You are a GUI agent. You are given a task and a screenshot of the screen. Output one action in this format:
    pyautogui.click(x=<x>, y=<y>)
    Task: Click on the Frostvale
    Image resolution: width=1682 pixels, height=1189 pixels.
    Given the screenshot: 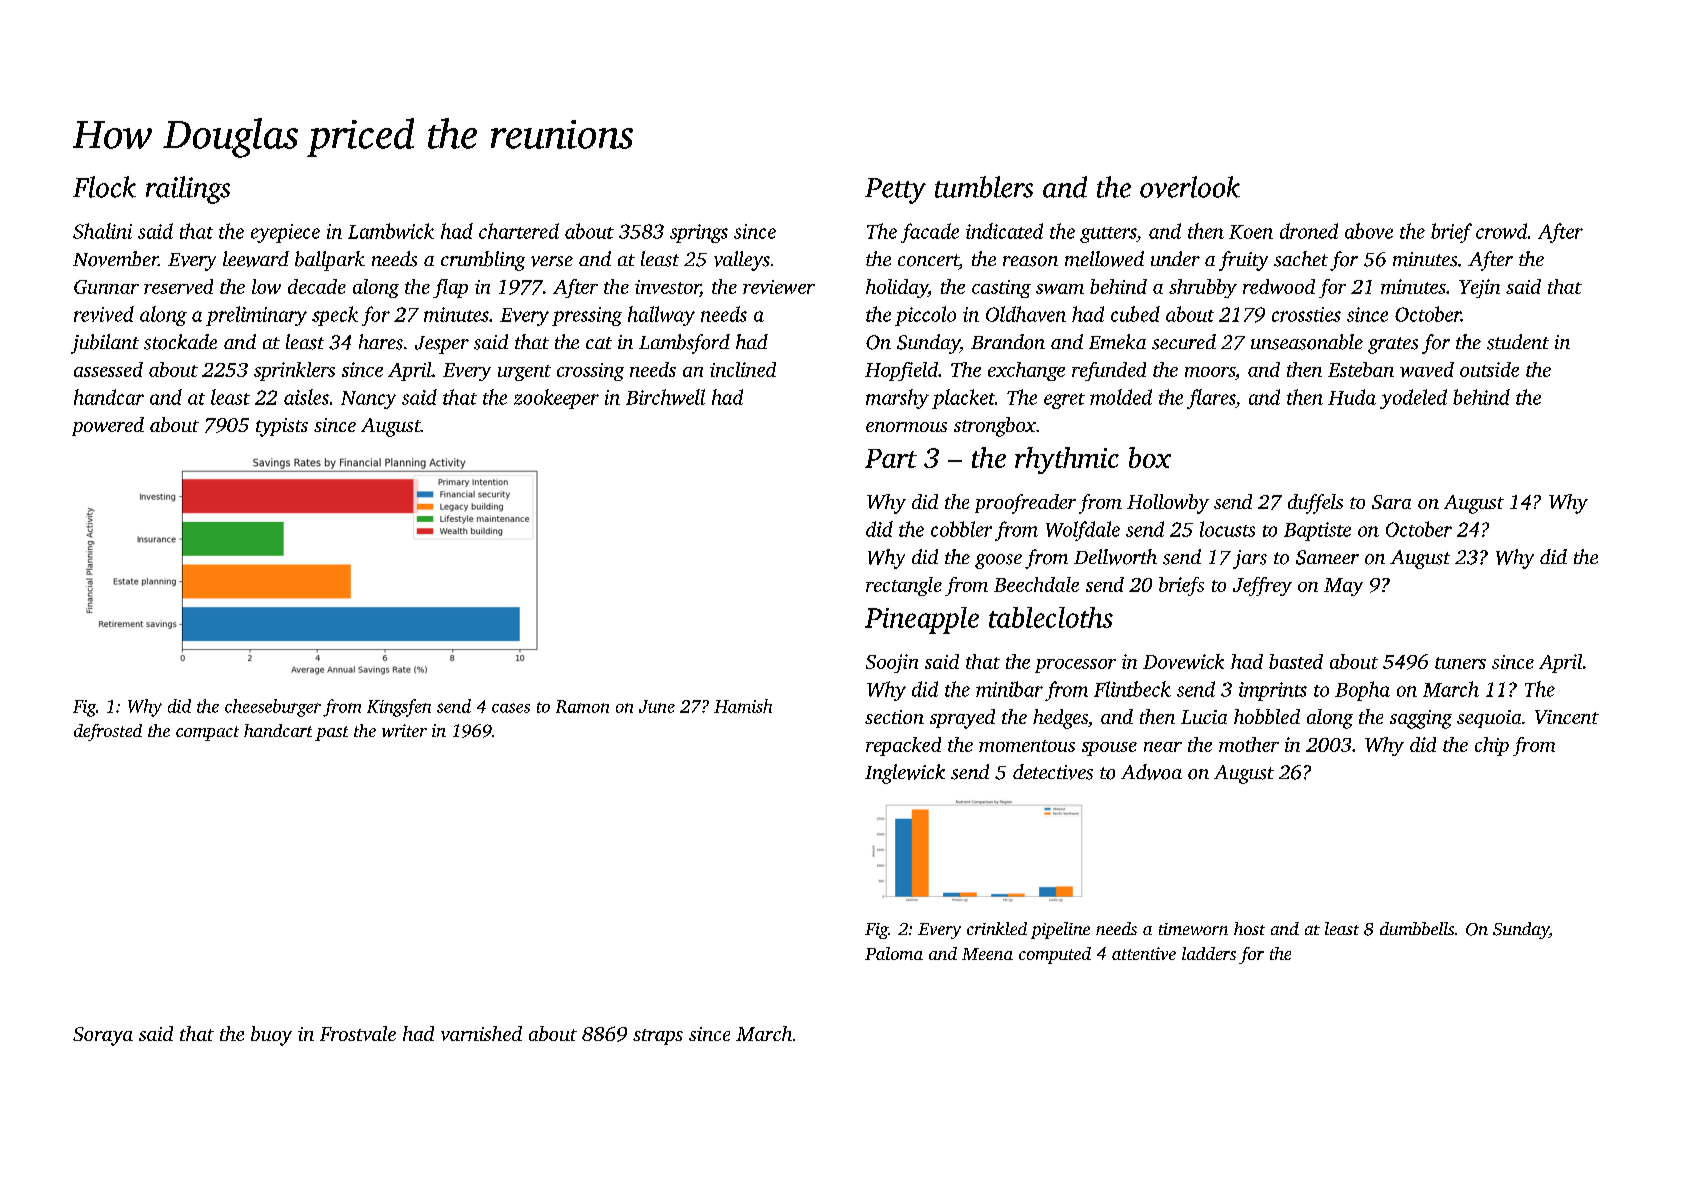 What is the action you would take?
    pyautogui.click(x=358, y=1033)
